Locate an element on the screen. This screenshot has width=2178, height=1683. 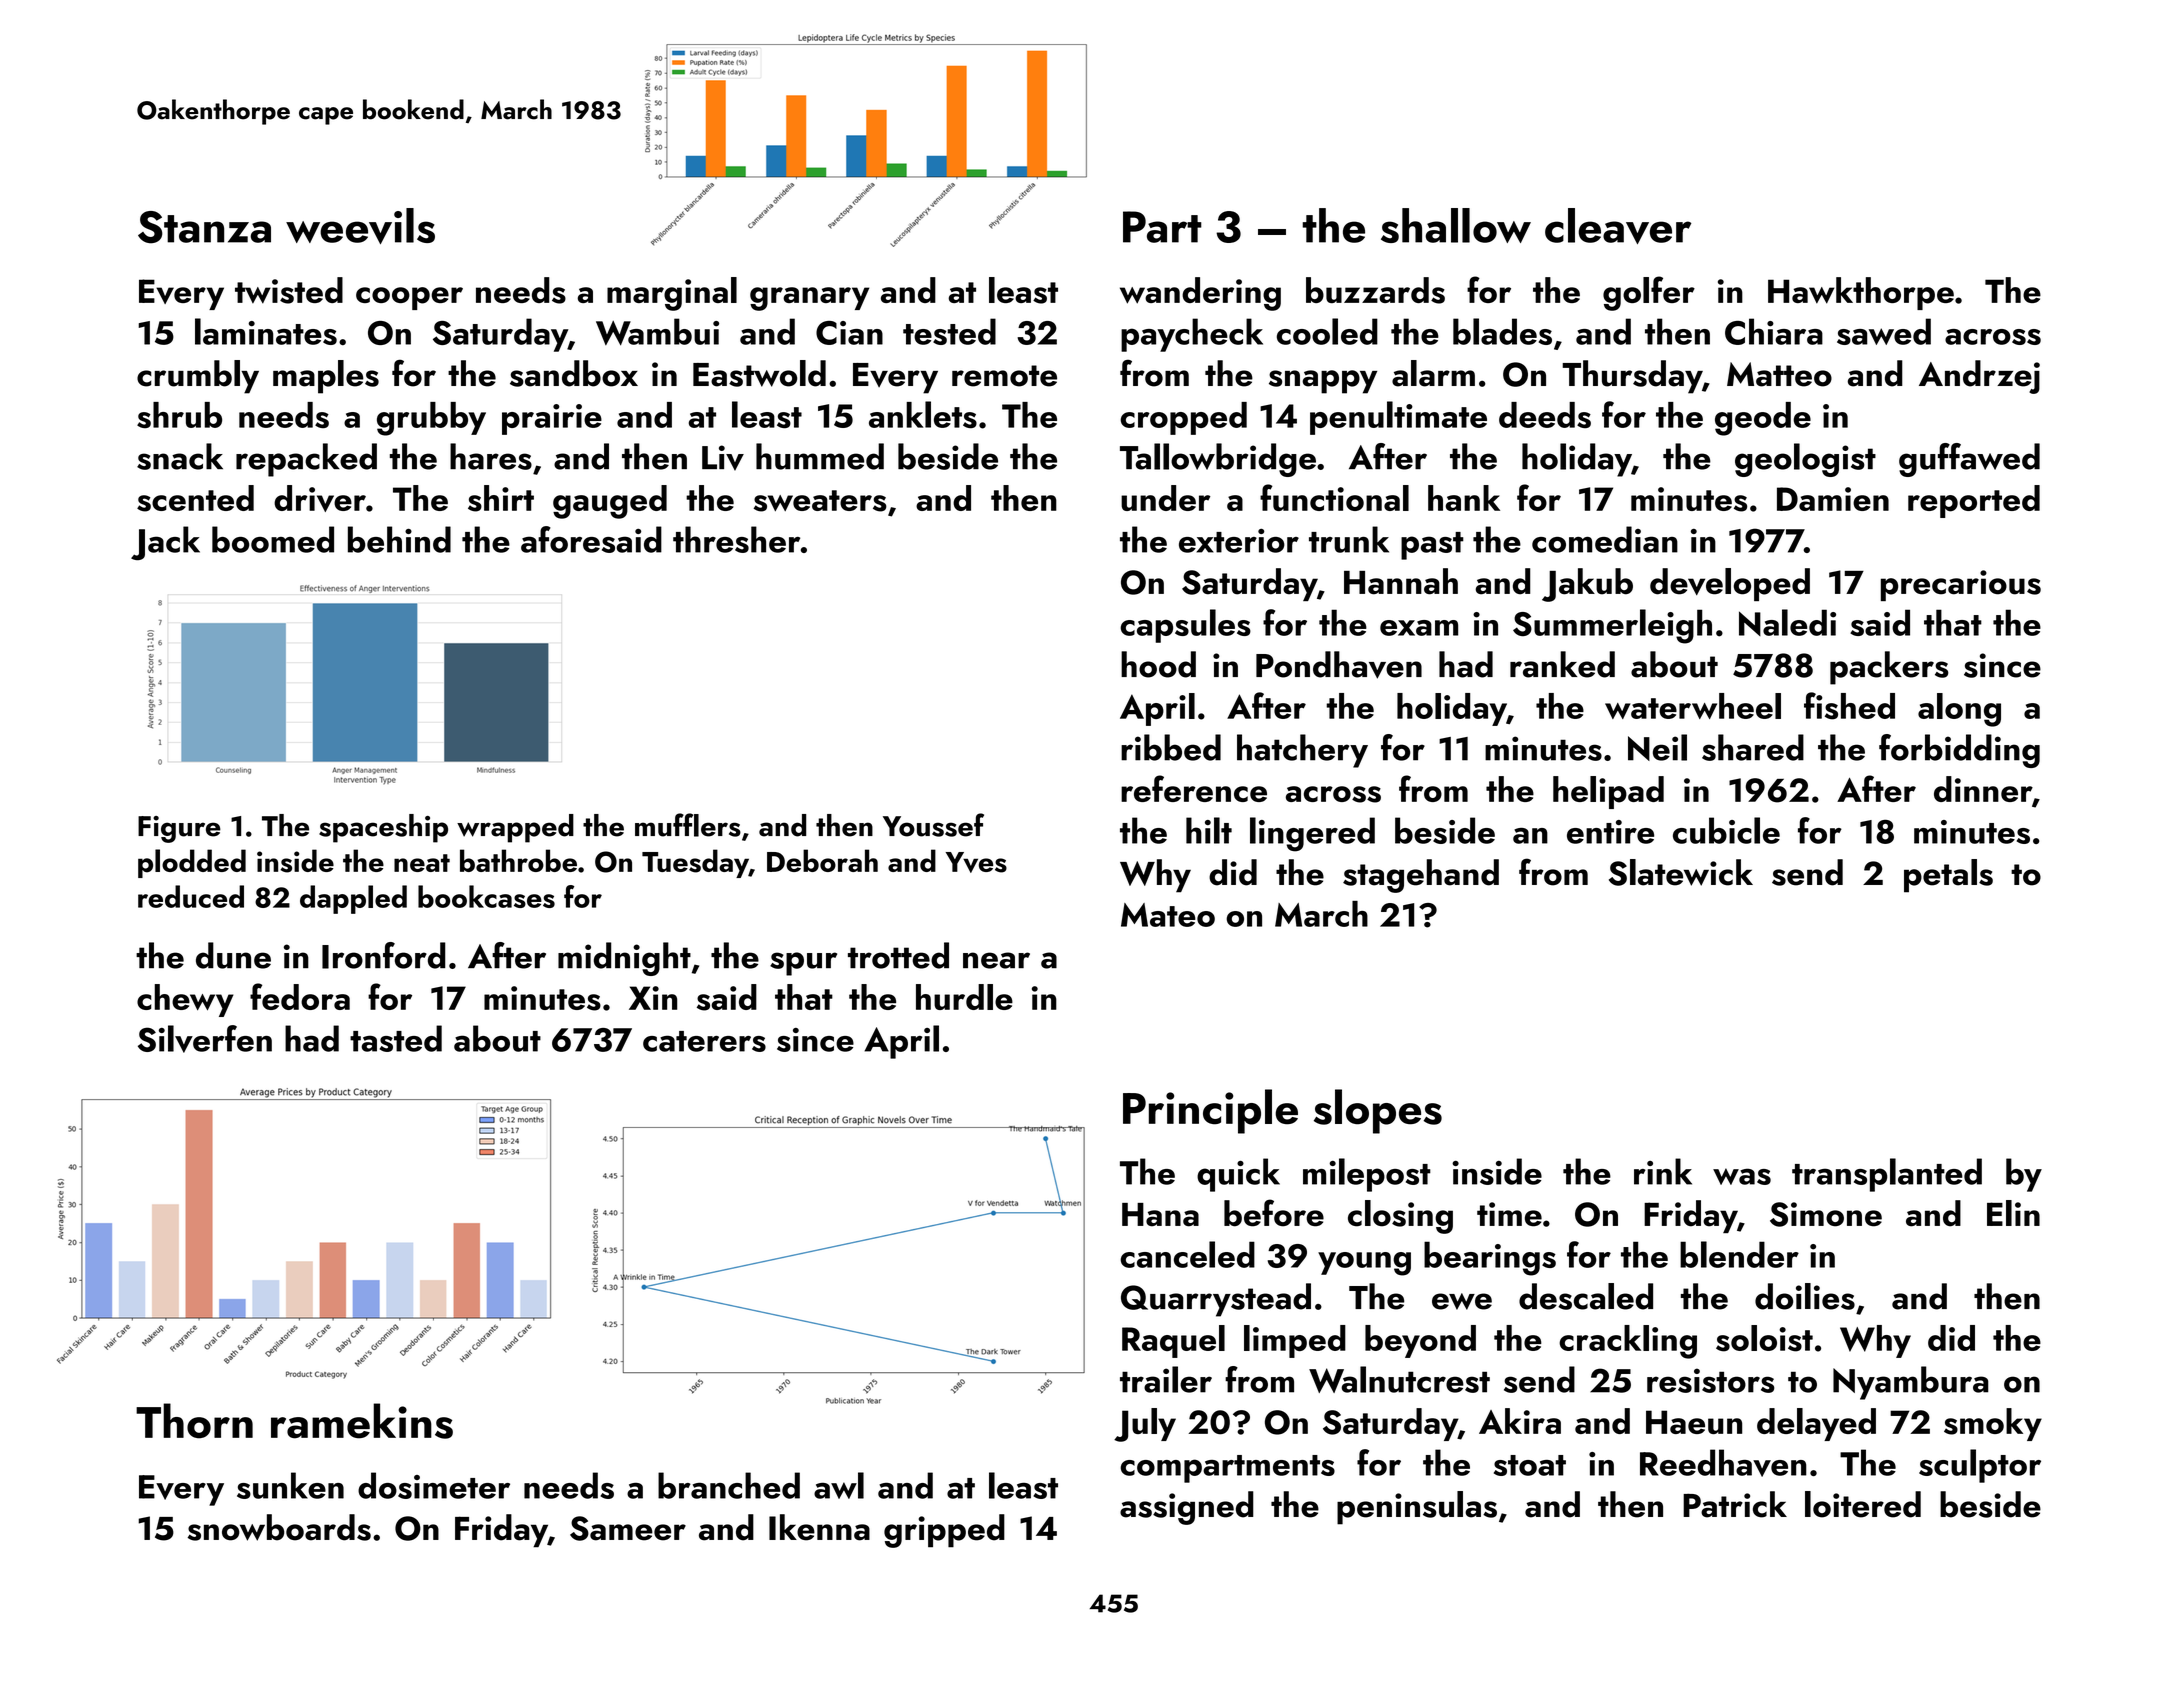
snowboards is located at coordinates (279, 1527).
